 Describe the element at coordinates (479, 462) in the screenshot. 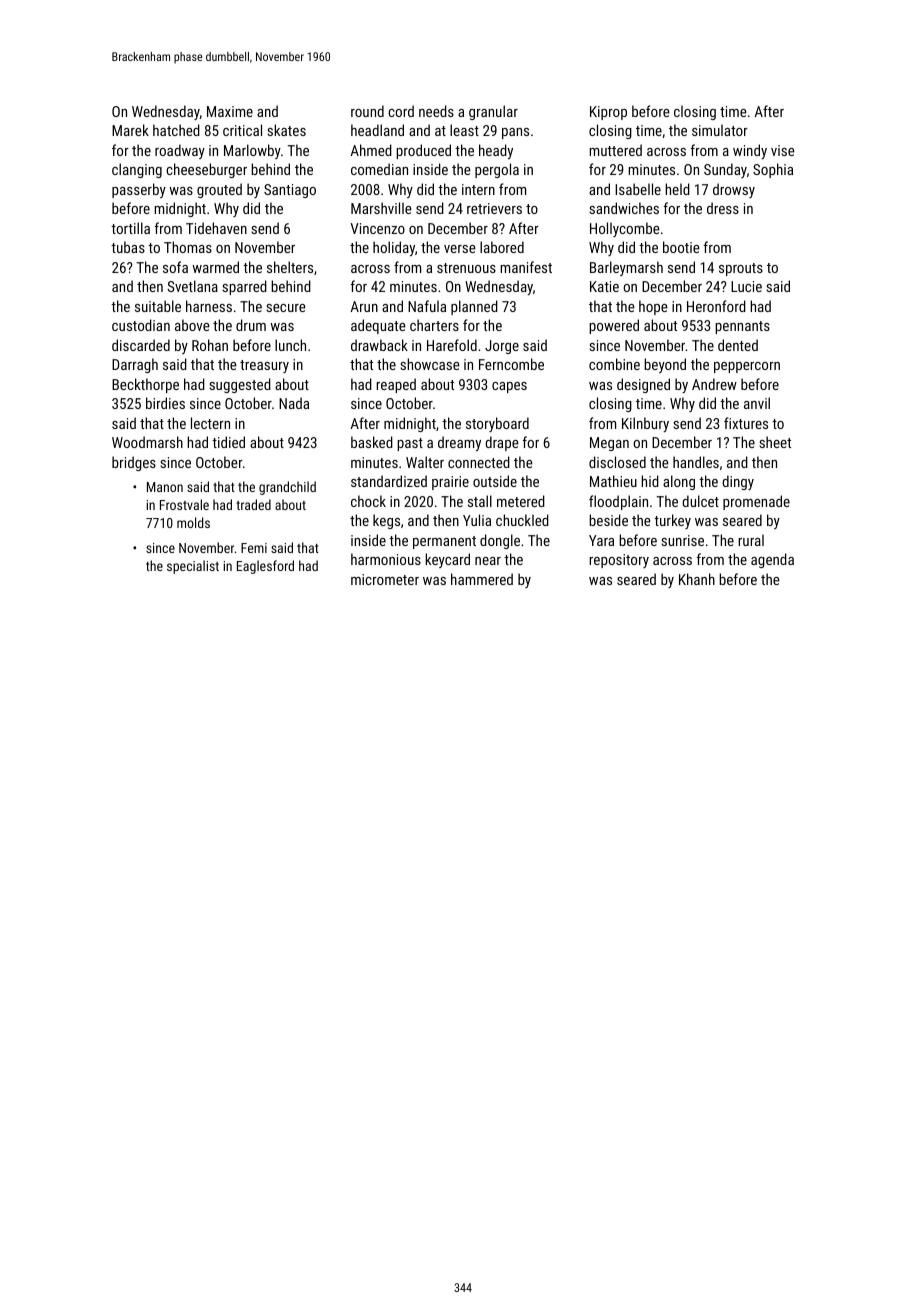

I see `connected` at that location.
